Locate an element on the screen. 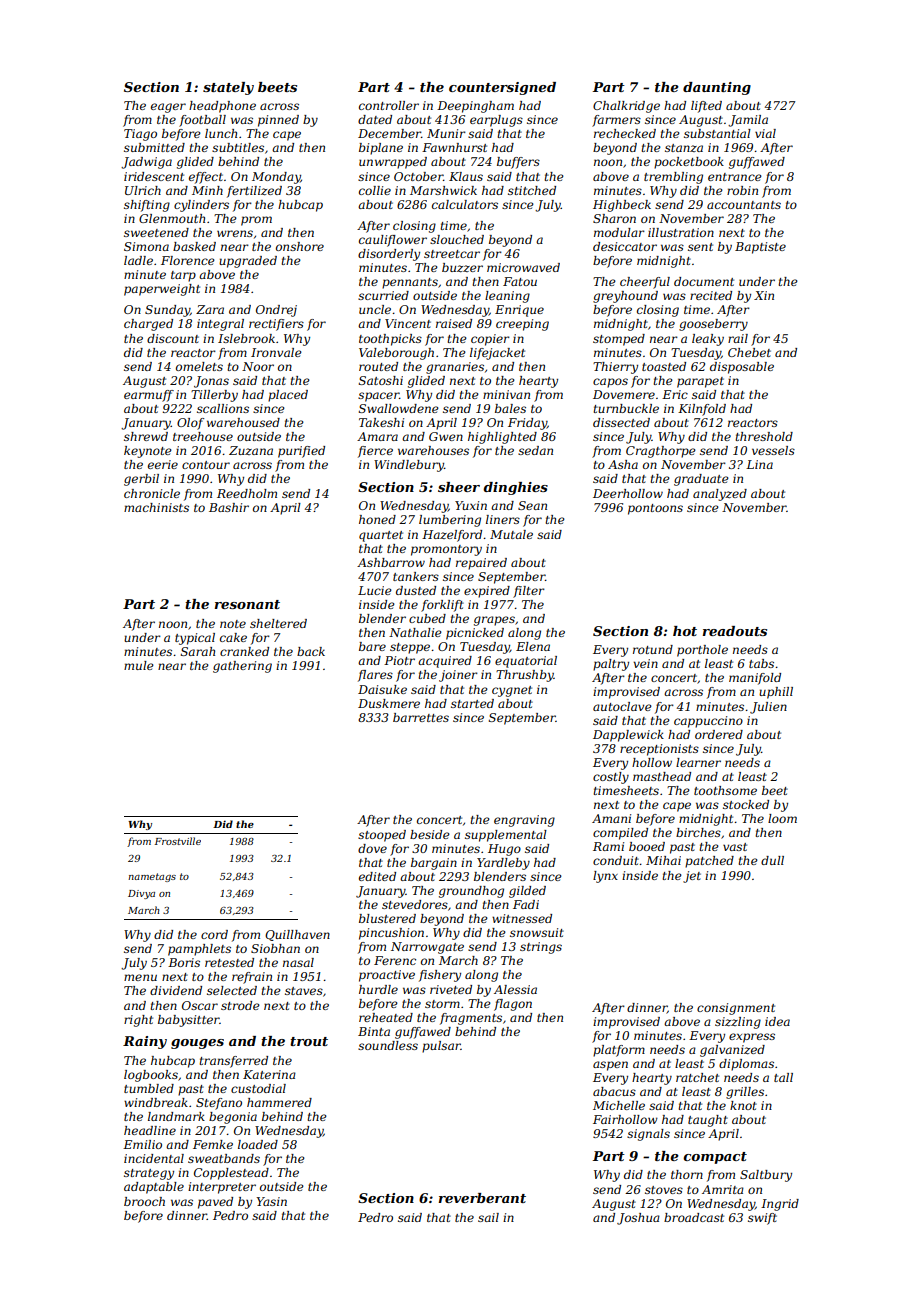 The width and height of the screenshot is (924, 1308). fertilized is located at coordinates (254, 192).
